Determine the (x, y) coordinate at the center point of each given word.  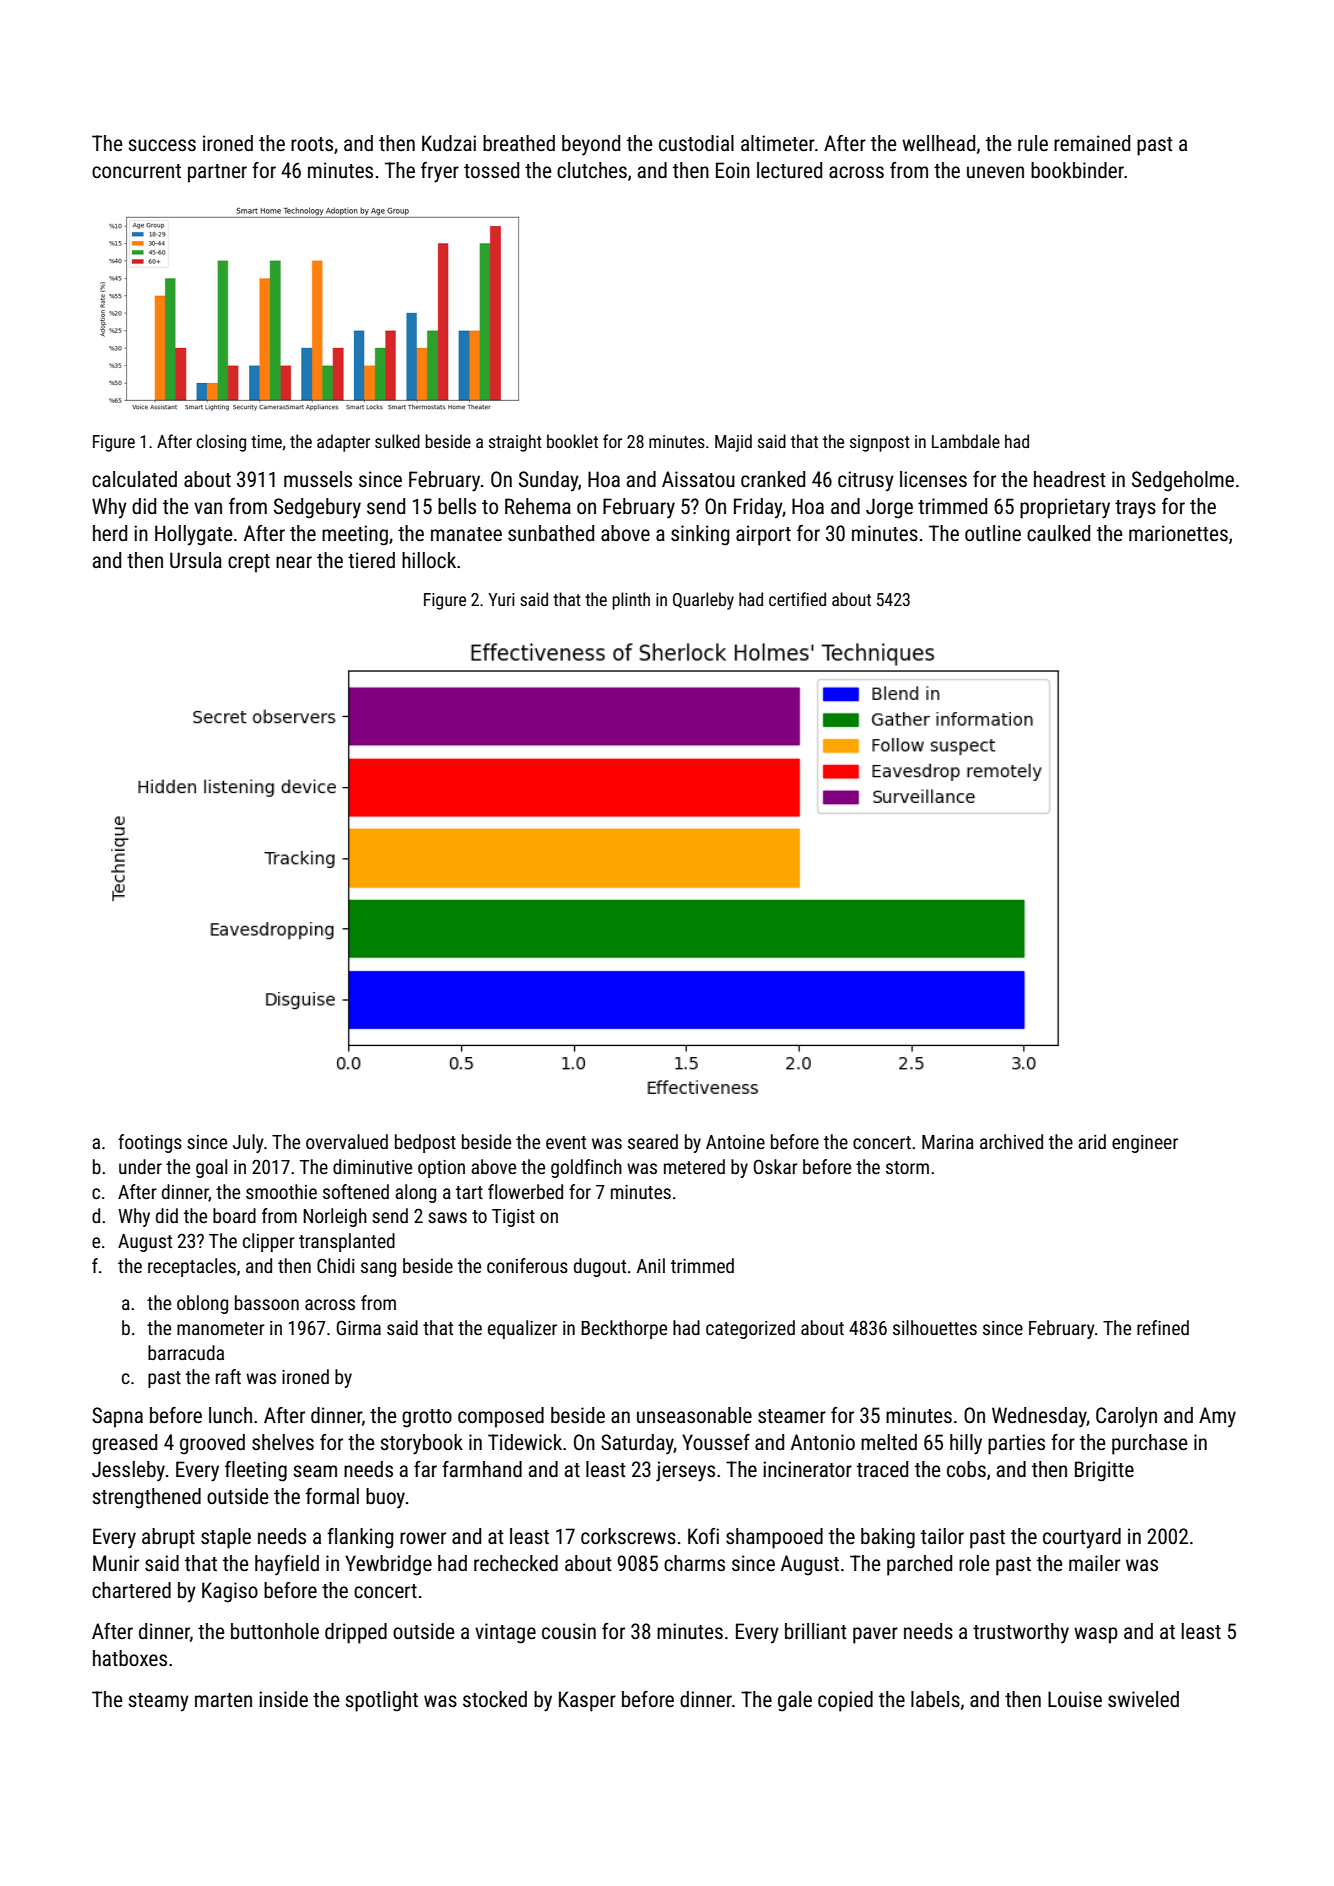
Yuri (501, 599)
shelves (283, 1442)
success (162, 145)
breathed (519, 143)
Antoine (735, 1142)
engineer (1145, 1144)
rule (1033, 143)
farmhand (482, 1469)
